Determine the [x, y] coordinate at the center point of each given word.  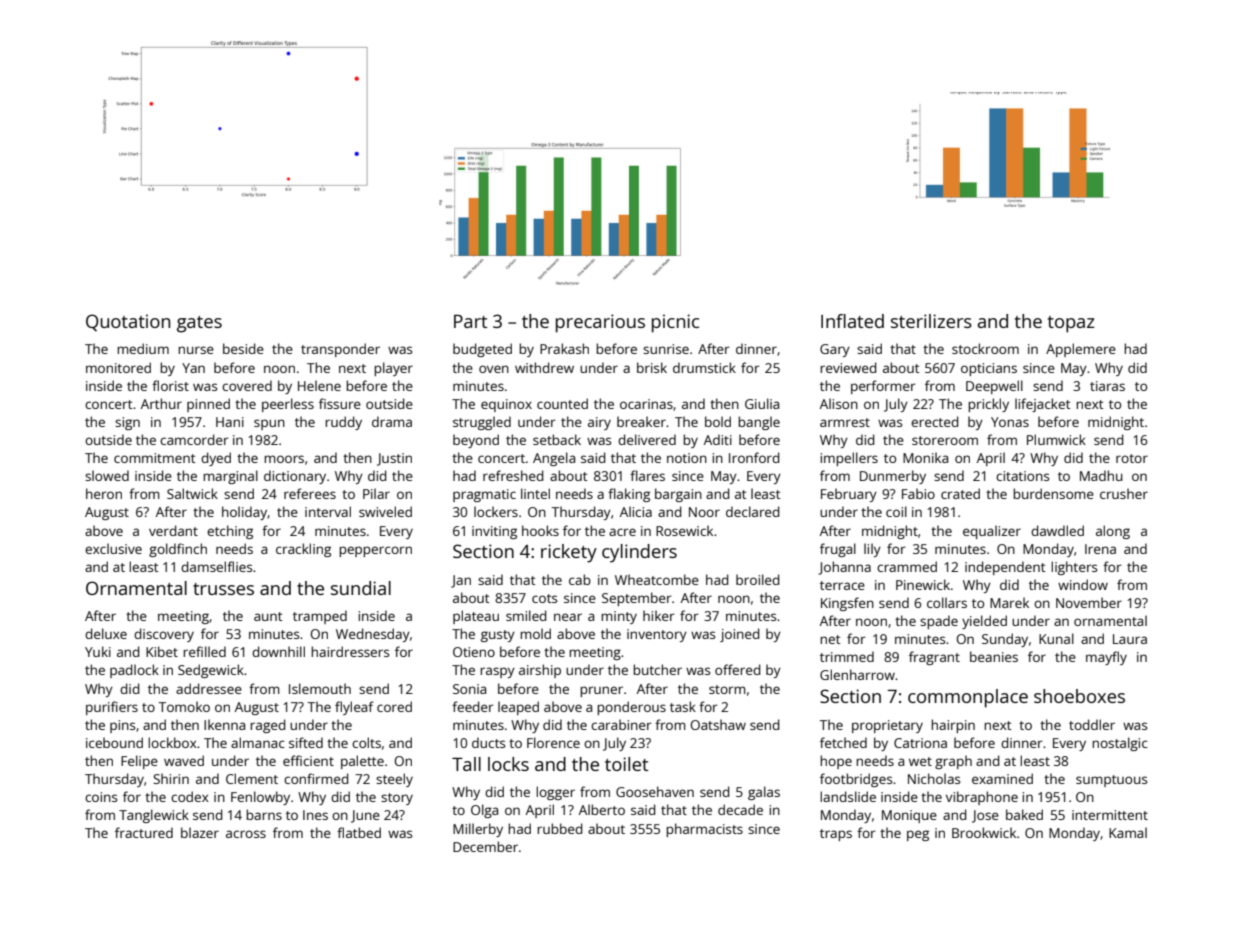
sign [127, 423]
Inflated [852, 321]
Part [470, 321]
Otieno [474, 652]
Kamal [1128, 832]
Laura [1130, 639]
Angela [554, 459]
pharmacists [704, 830]
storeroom [945, 440]
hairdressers [350, 651]
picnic [675, 323]
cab [580, 579]
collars [947, 602]
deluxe [106, 633]
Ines [315, 815]
